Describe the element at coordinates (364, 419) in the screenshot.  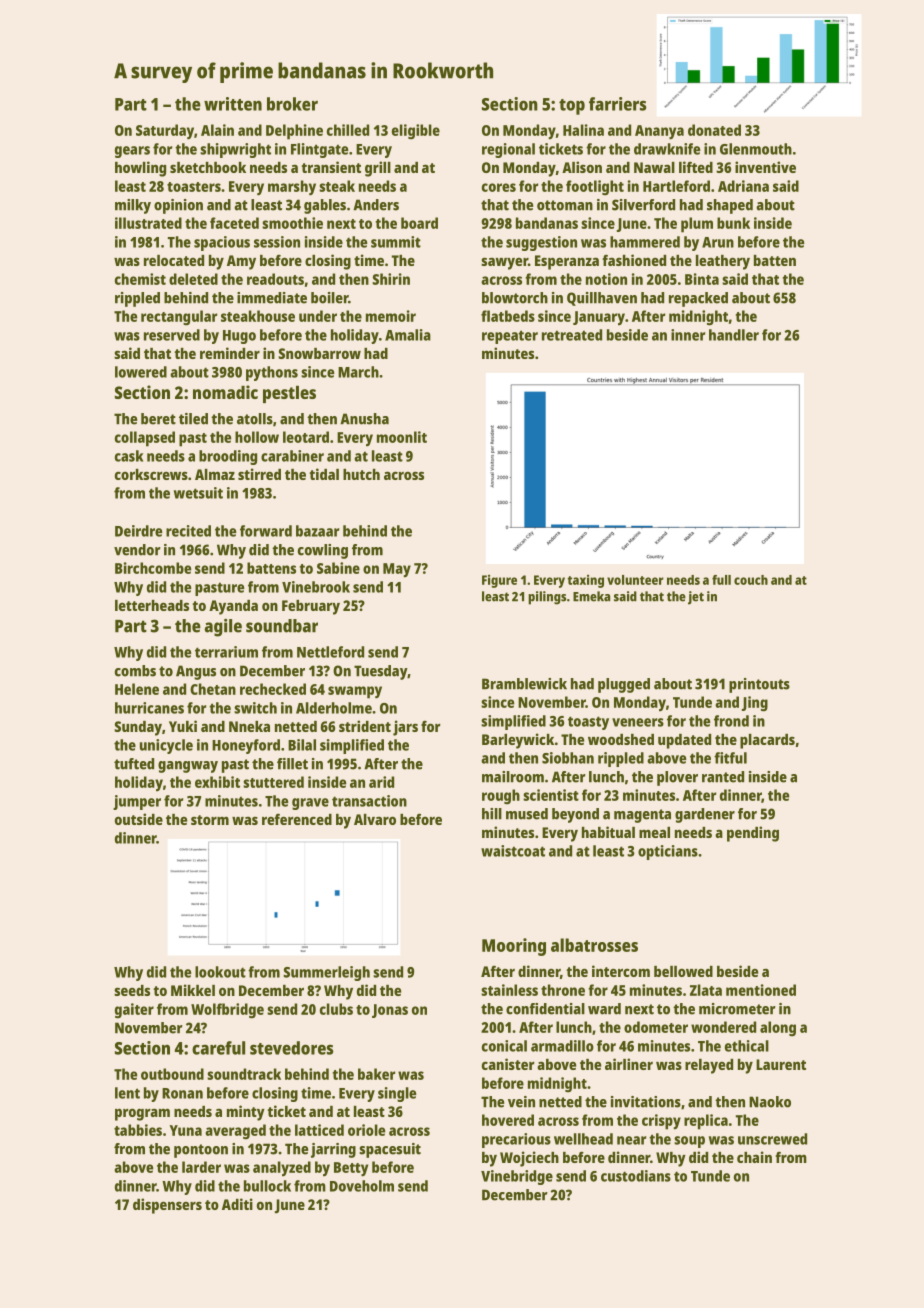
I see `Anusha` at that location.
